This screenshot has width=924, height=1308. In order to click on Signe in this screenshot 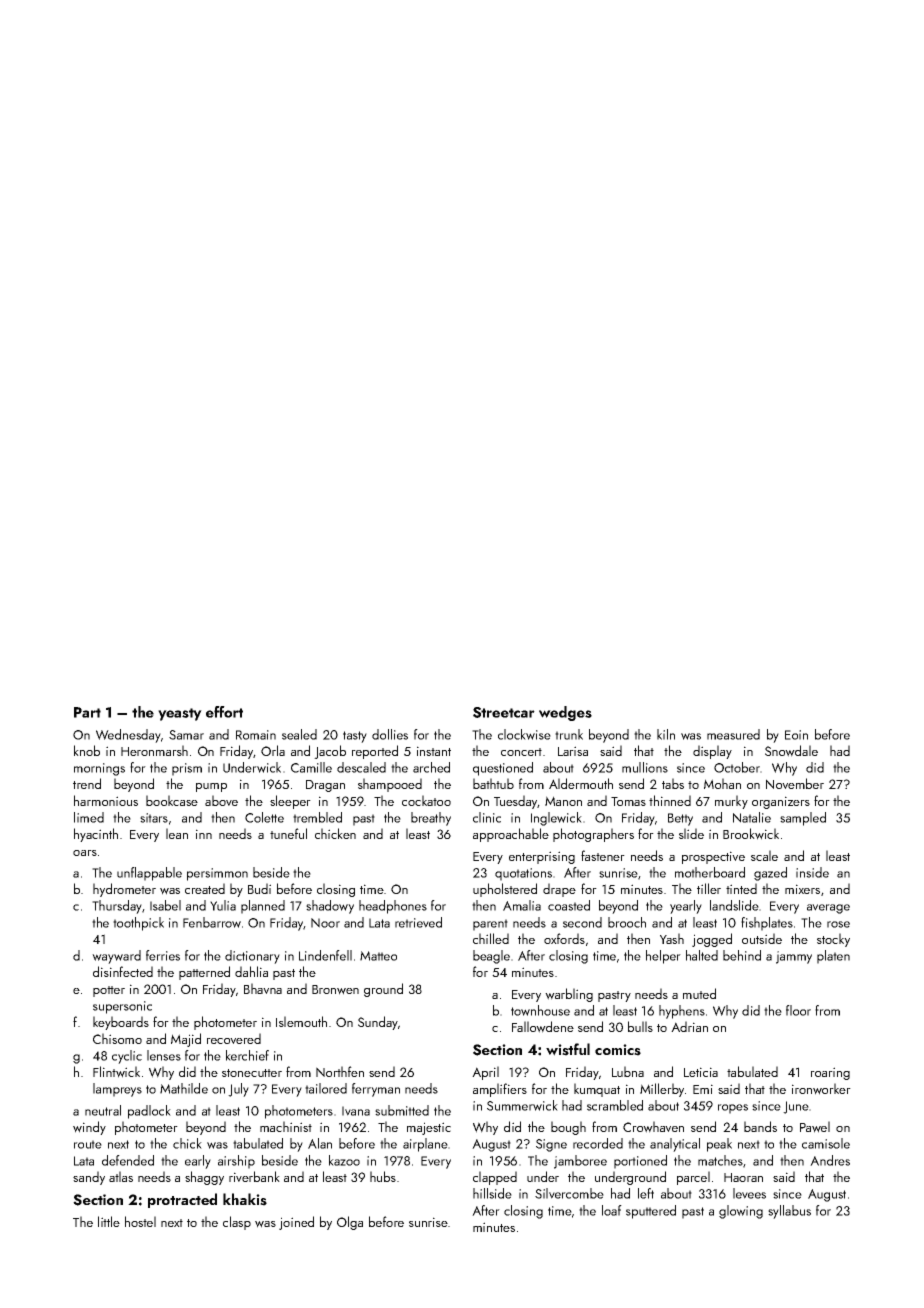, I will do `click(551, 1145)`.
